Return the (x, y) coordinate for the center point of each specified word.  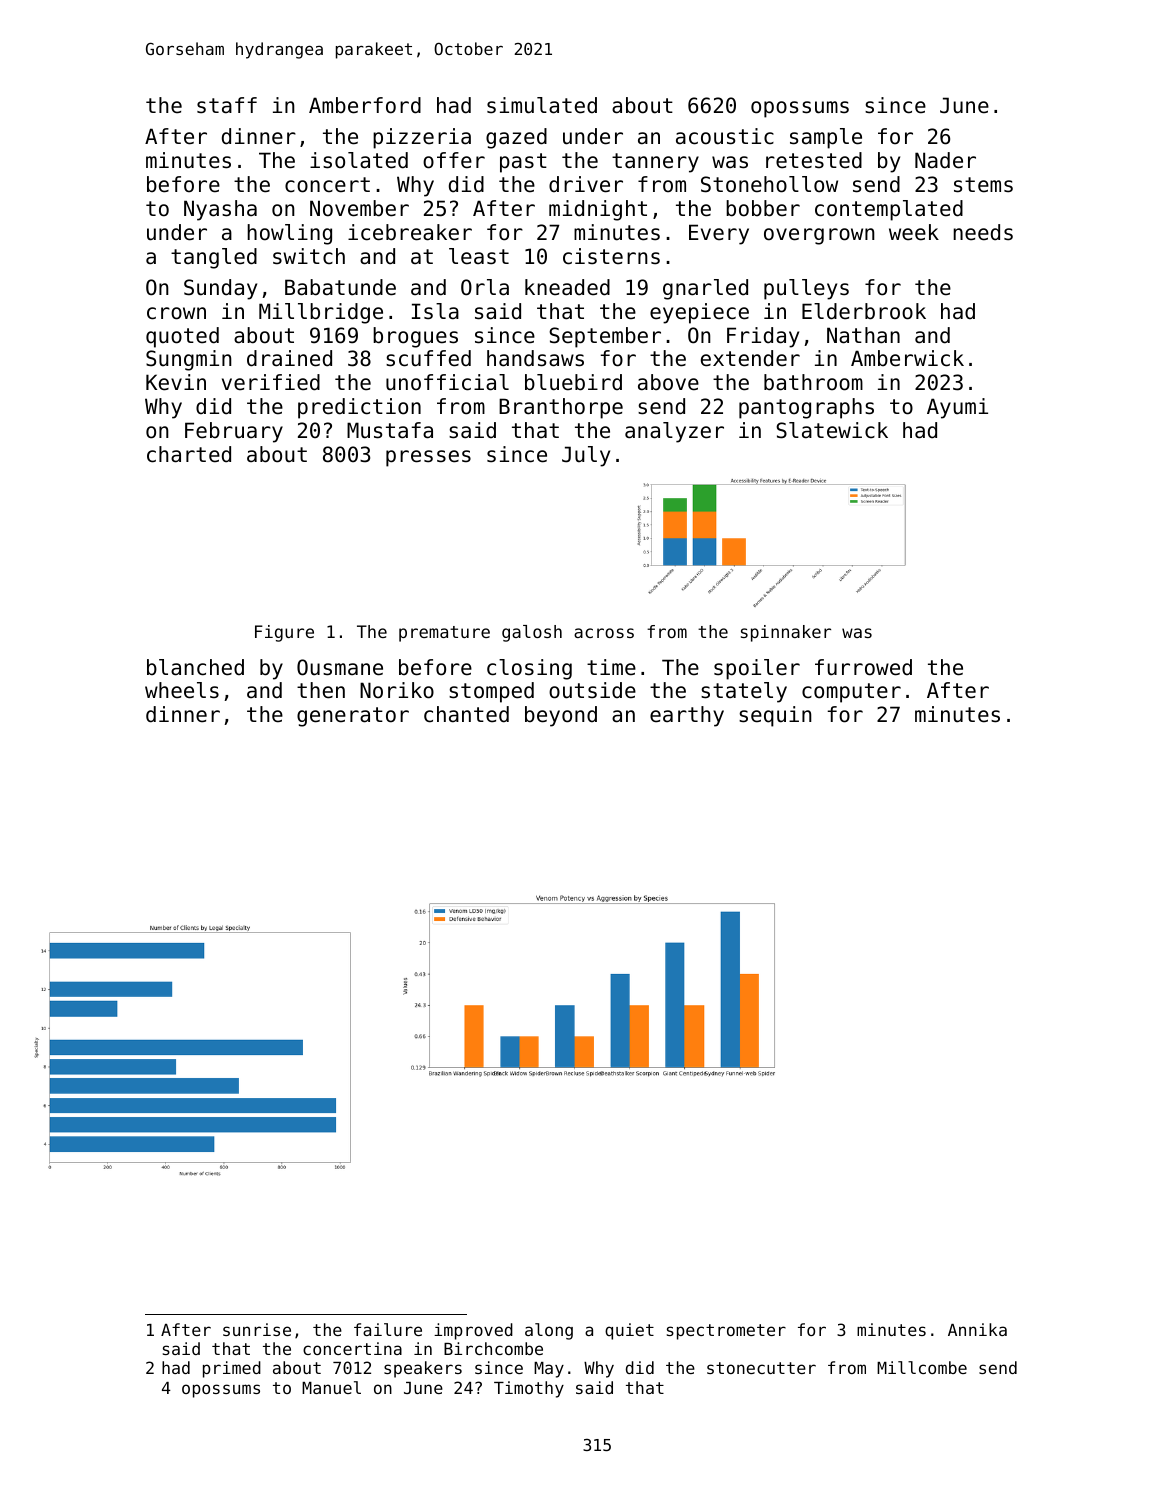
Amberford (365, 105)
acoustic (725, 136)
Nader (945, 160)
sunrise (257, 1329)
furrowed (863, 667)
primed (232, 1369)
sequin (775, 716)
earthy (687, 716)
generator (353, 717)
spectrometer (726, 1332)
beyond (561, 716)
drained (289, 358)
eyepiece (699, 313)
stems (983, 185)
